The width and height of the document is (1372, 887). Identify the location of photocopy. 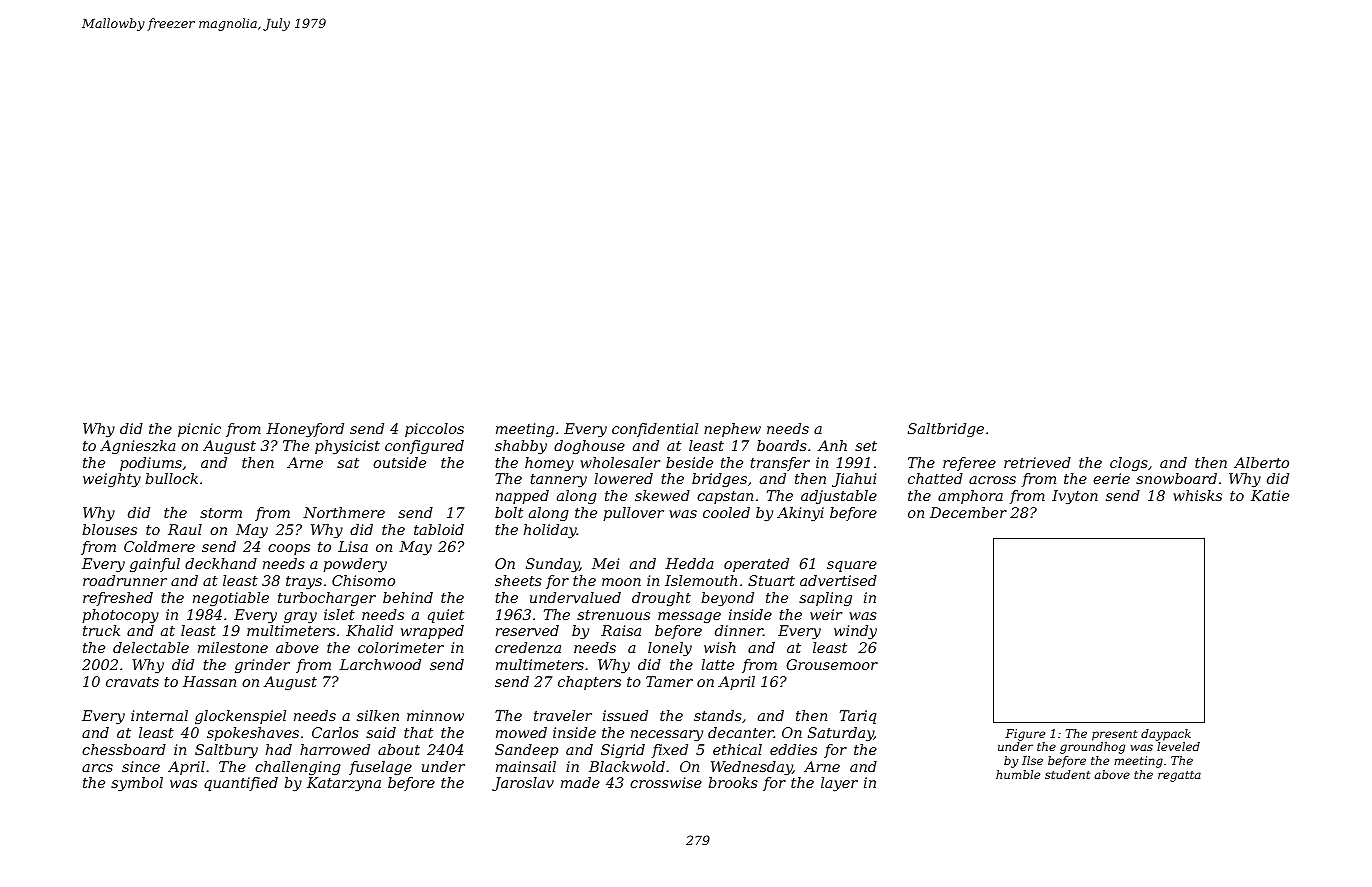
(120, 616).
